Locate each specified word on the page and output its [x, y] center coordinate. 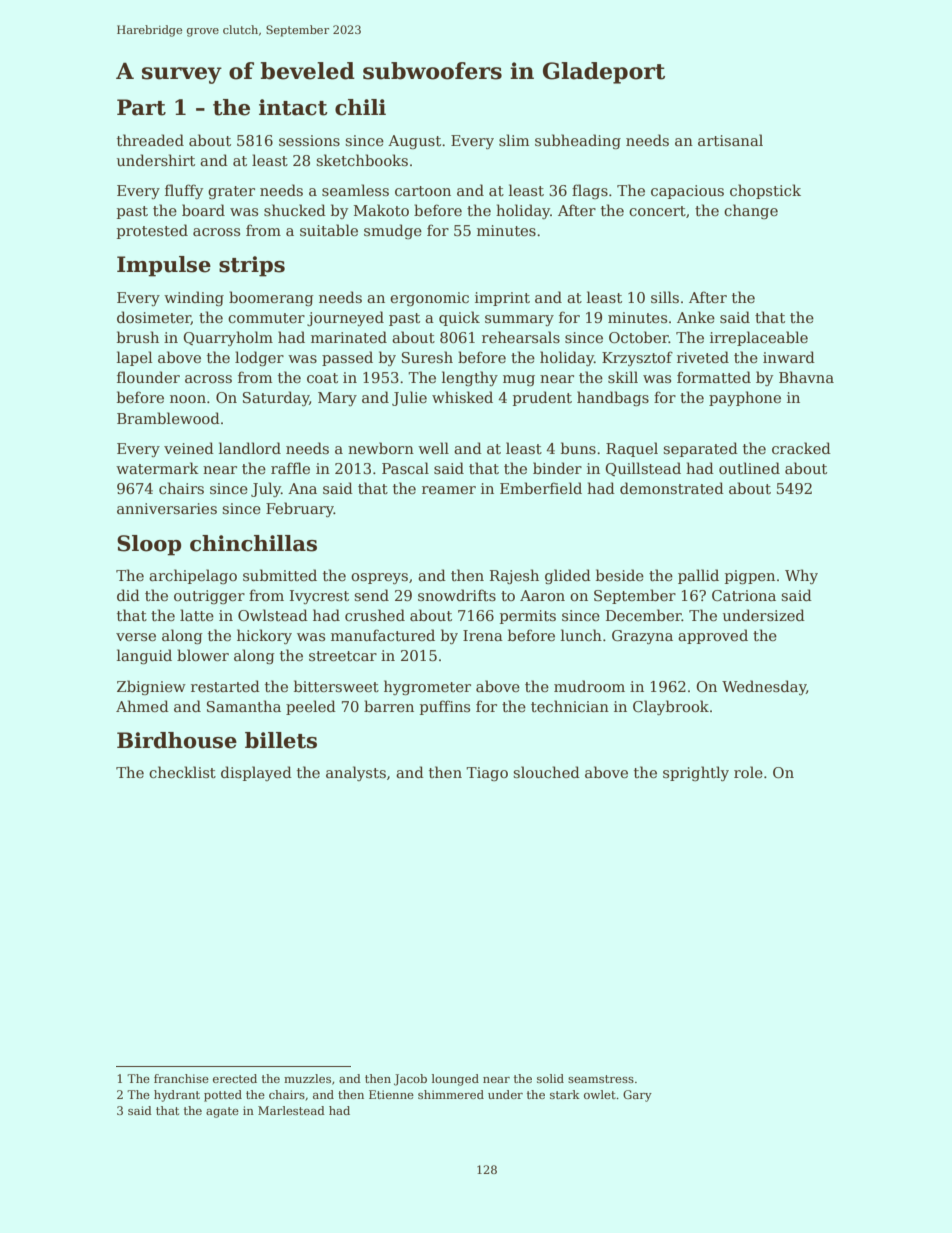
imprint [502, 299]
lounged [455, 1080]
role [748, 772]
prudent [542, 398]
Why [801, 576]
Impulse [164, 266]
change [751, 211]
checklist [182, 772]
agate [222, 1112]
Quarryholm [228, 338]
